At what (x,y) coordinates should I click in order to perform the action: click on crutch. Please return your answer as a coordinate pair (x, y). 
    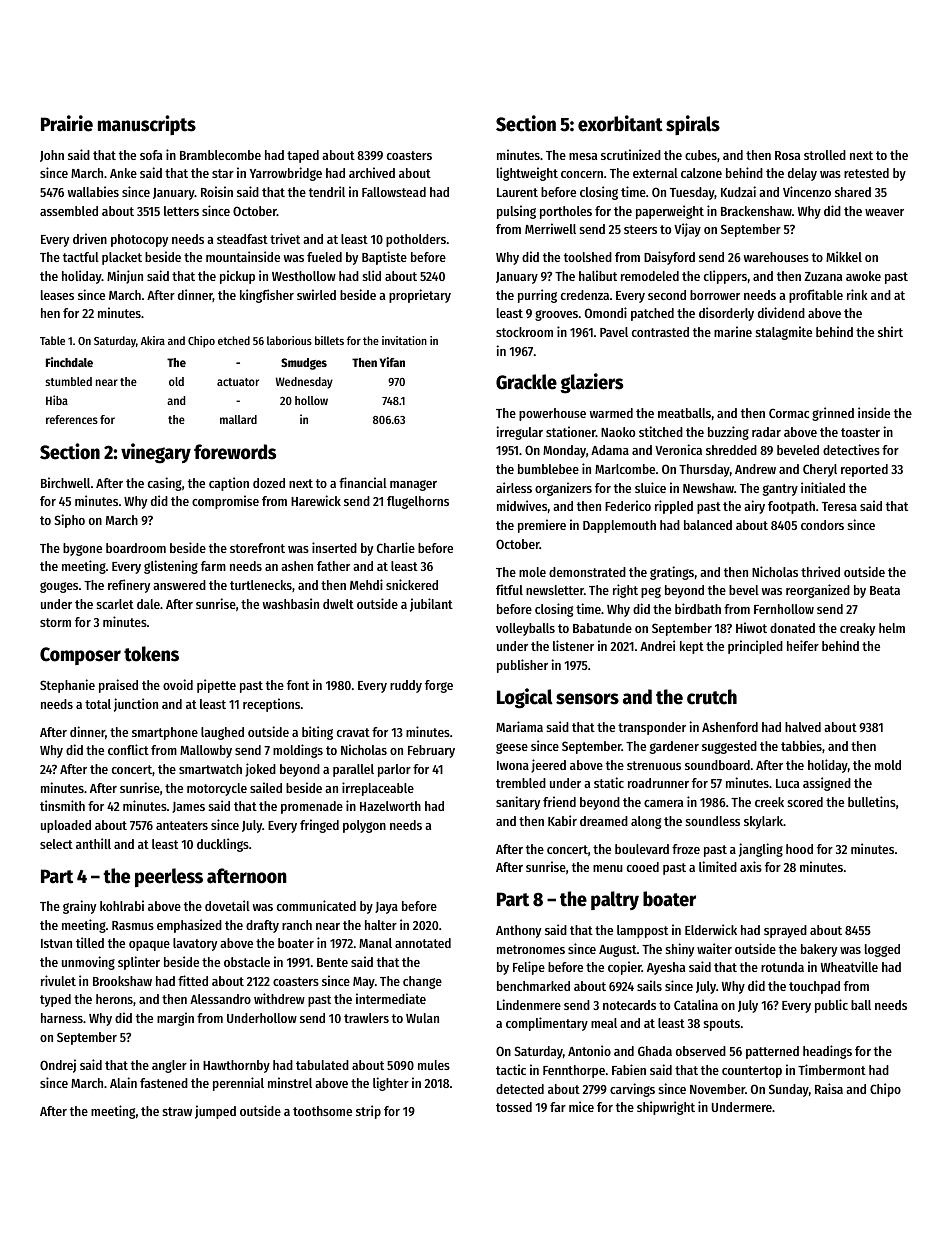
    Looking at the image, I should click on (712, 697).
